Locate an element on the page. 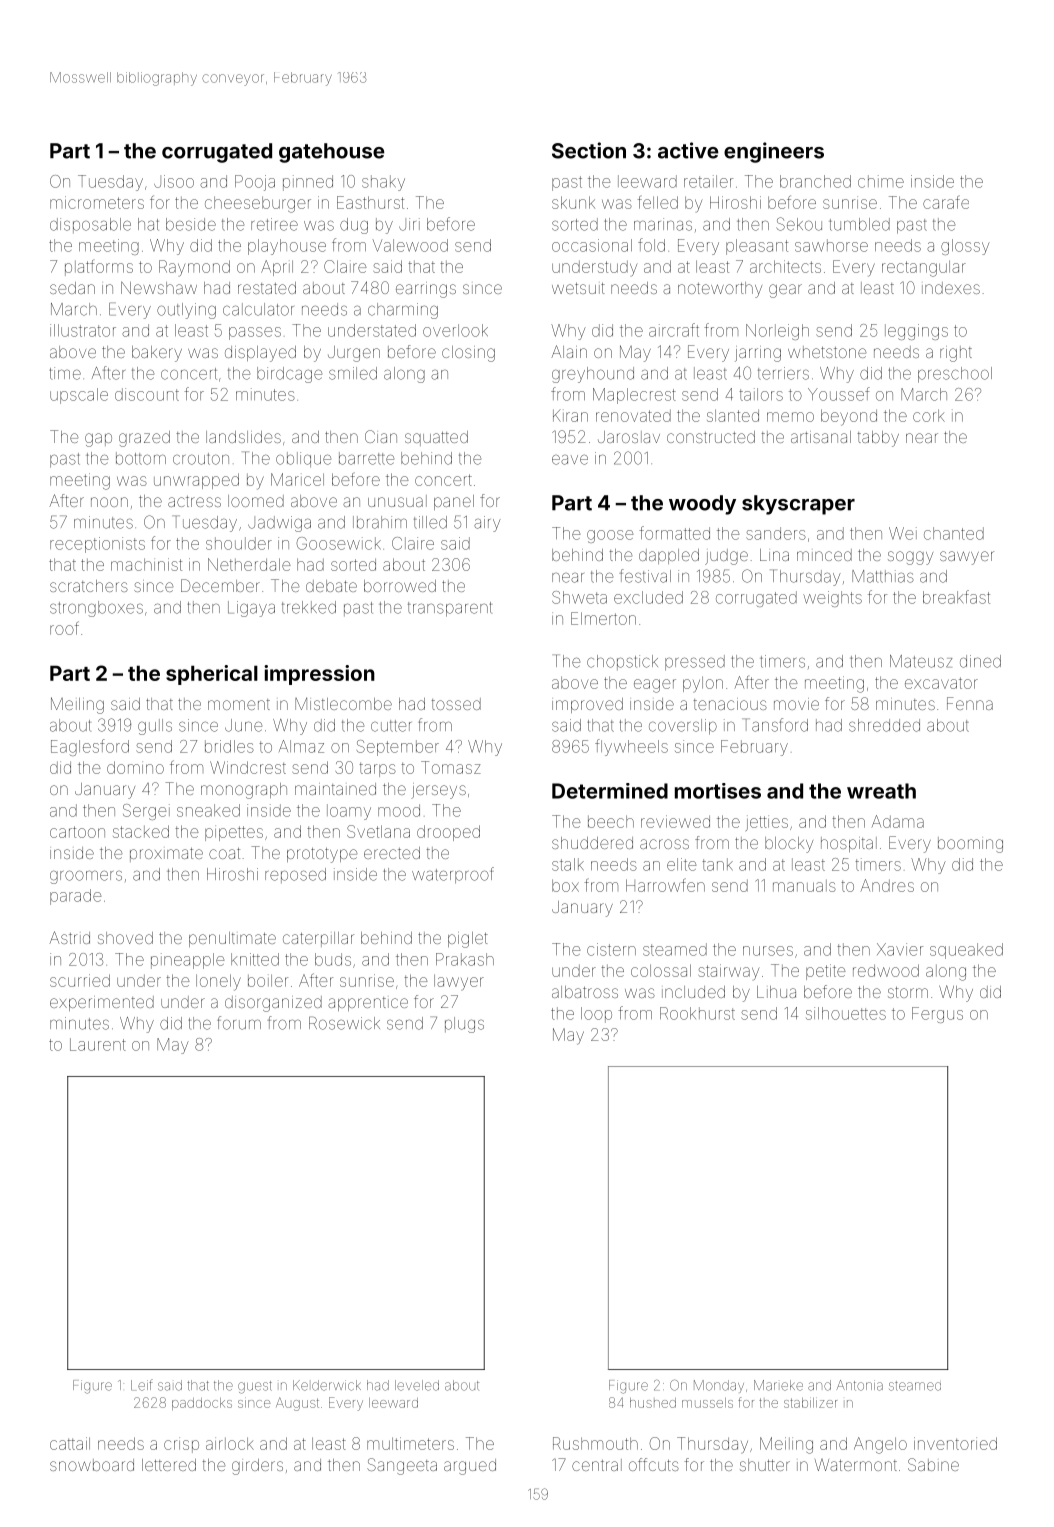 This page has width=1054, height=1527. squeaked is located at coordinates (966, 951).
